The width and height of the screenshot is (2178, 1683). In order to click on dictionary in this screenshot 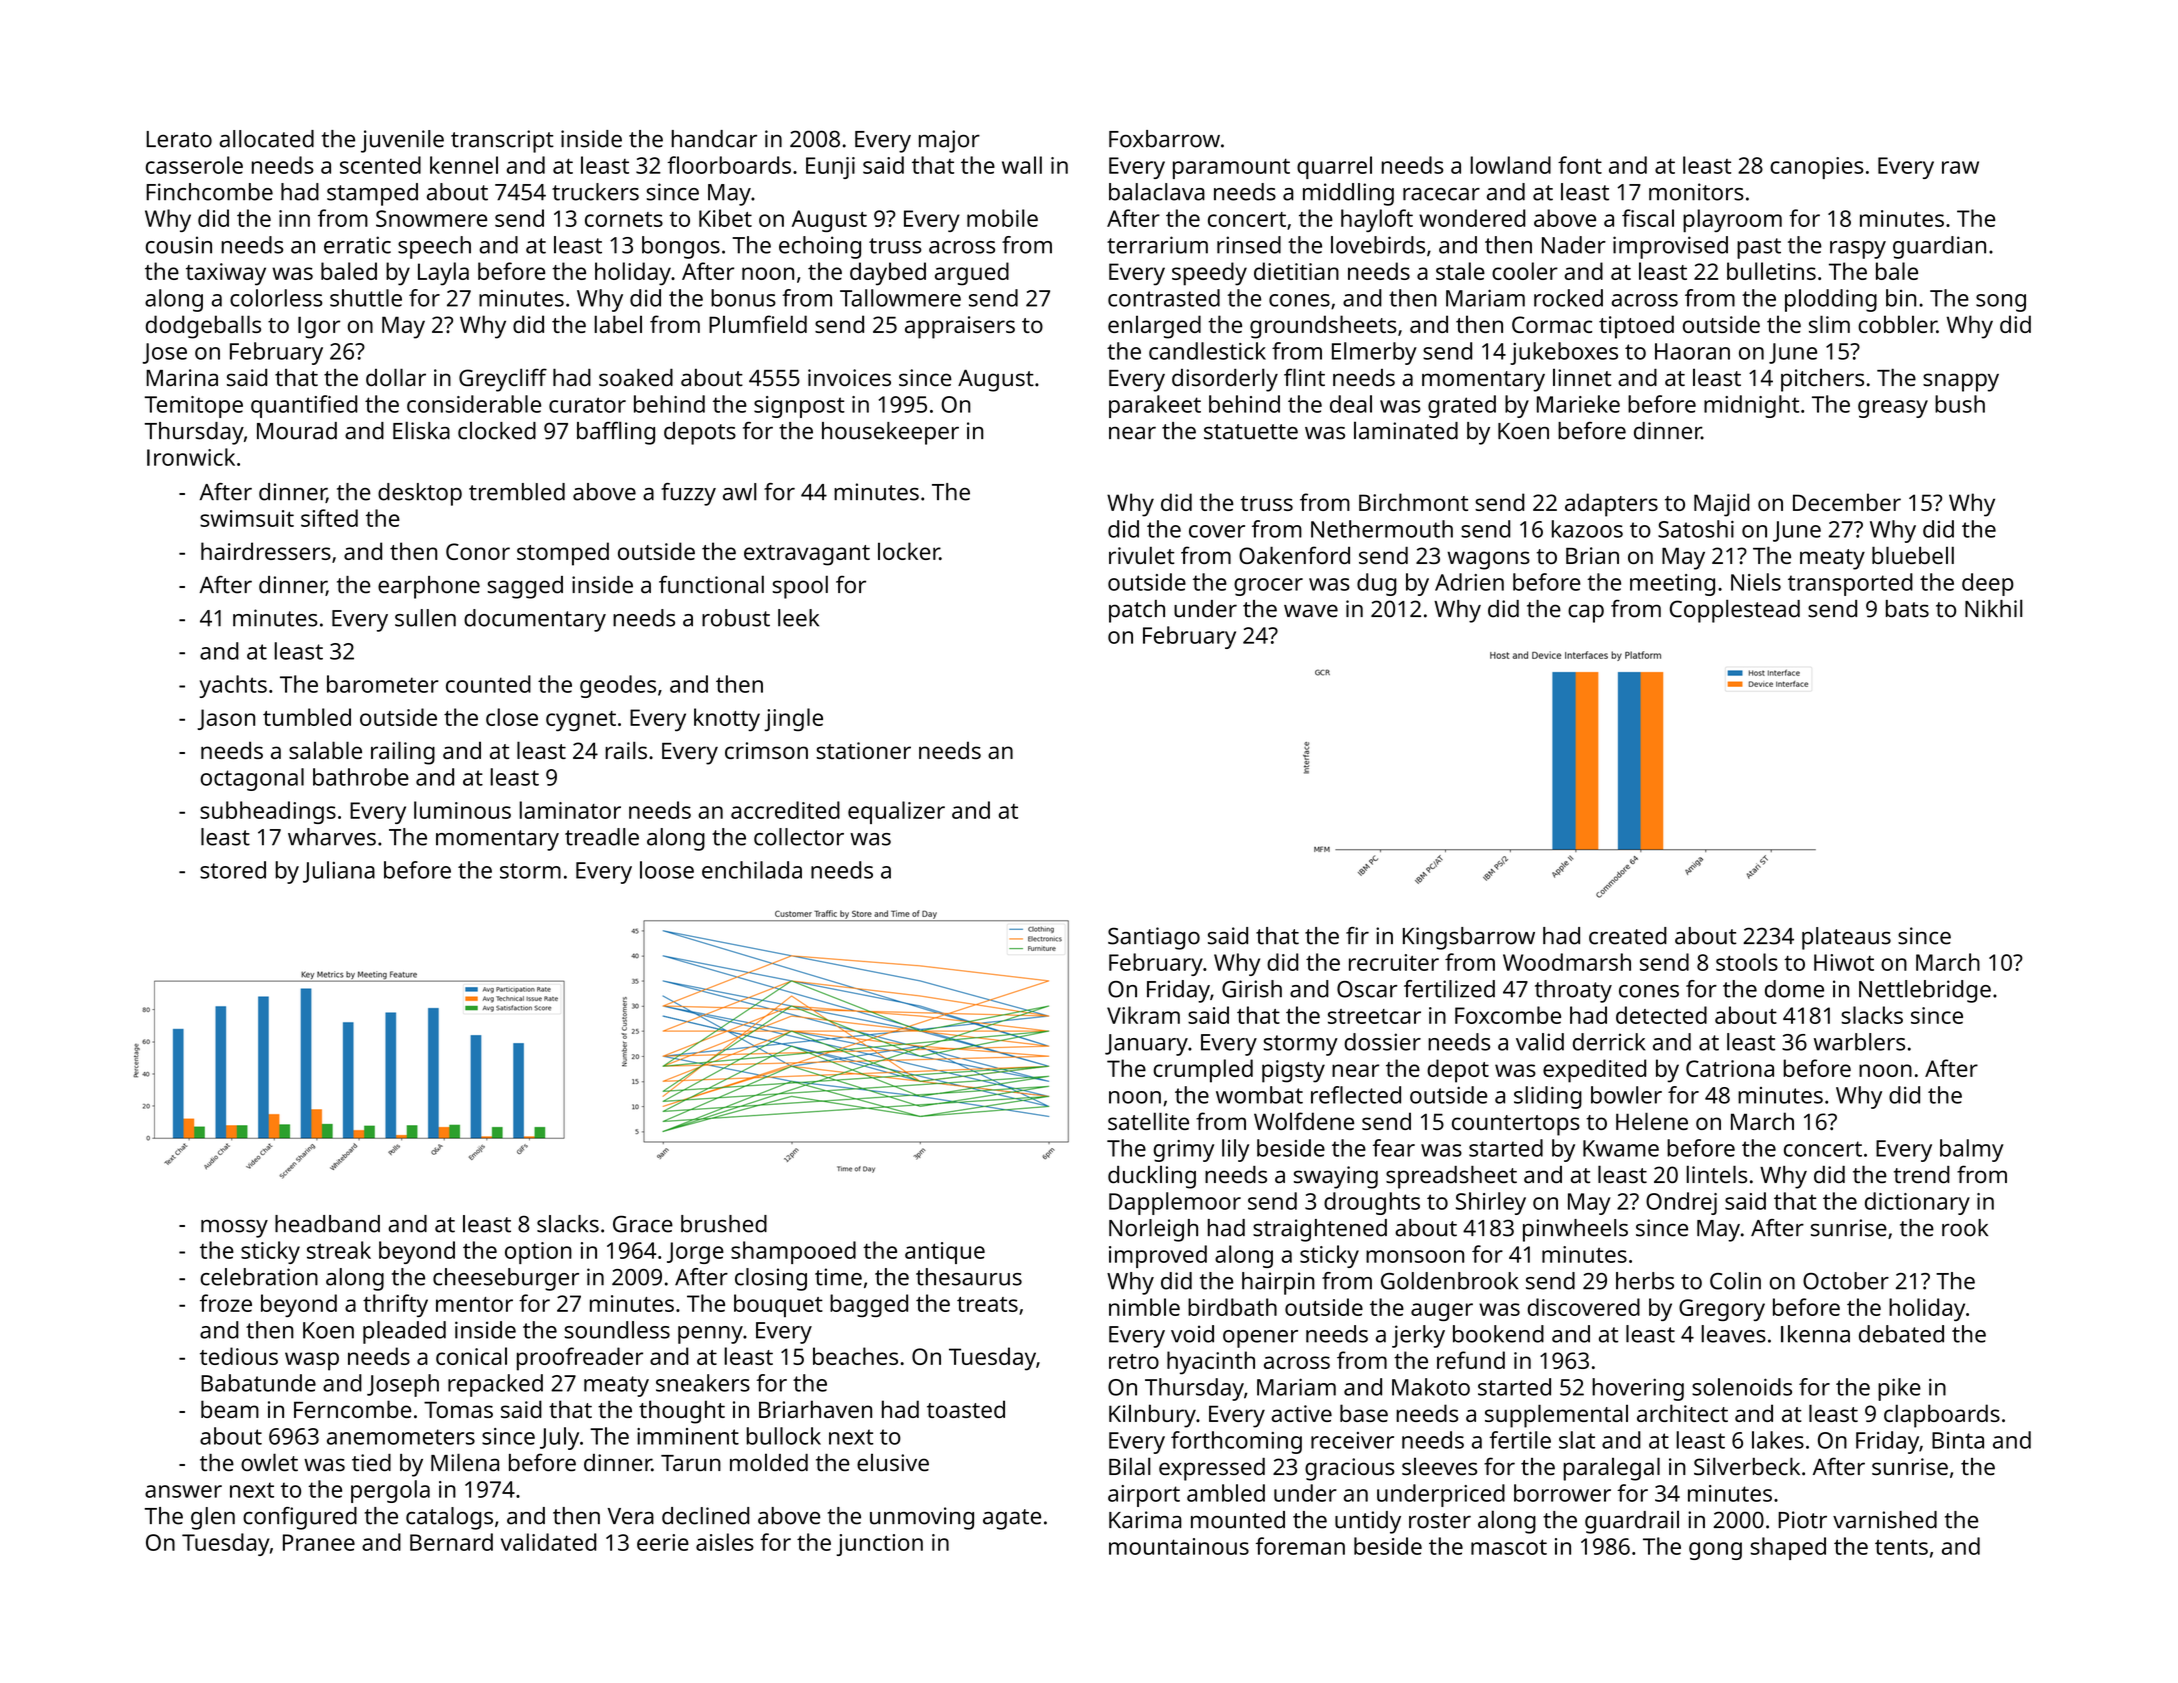, I will do `click(1917, 1203)`.
